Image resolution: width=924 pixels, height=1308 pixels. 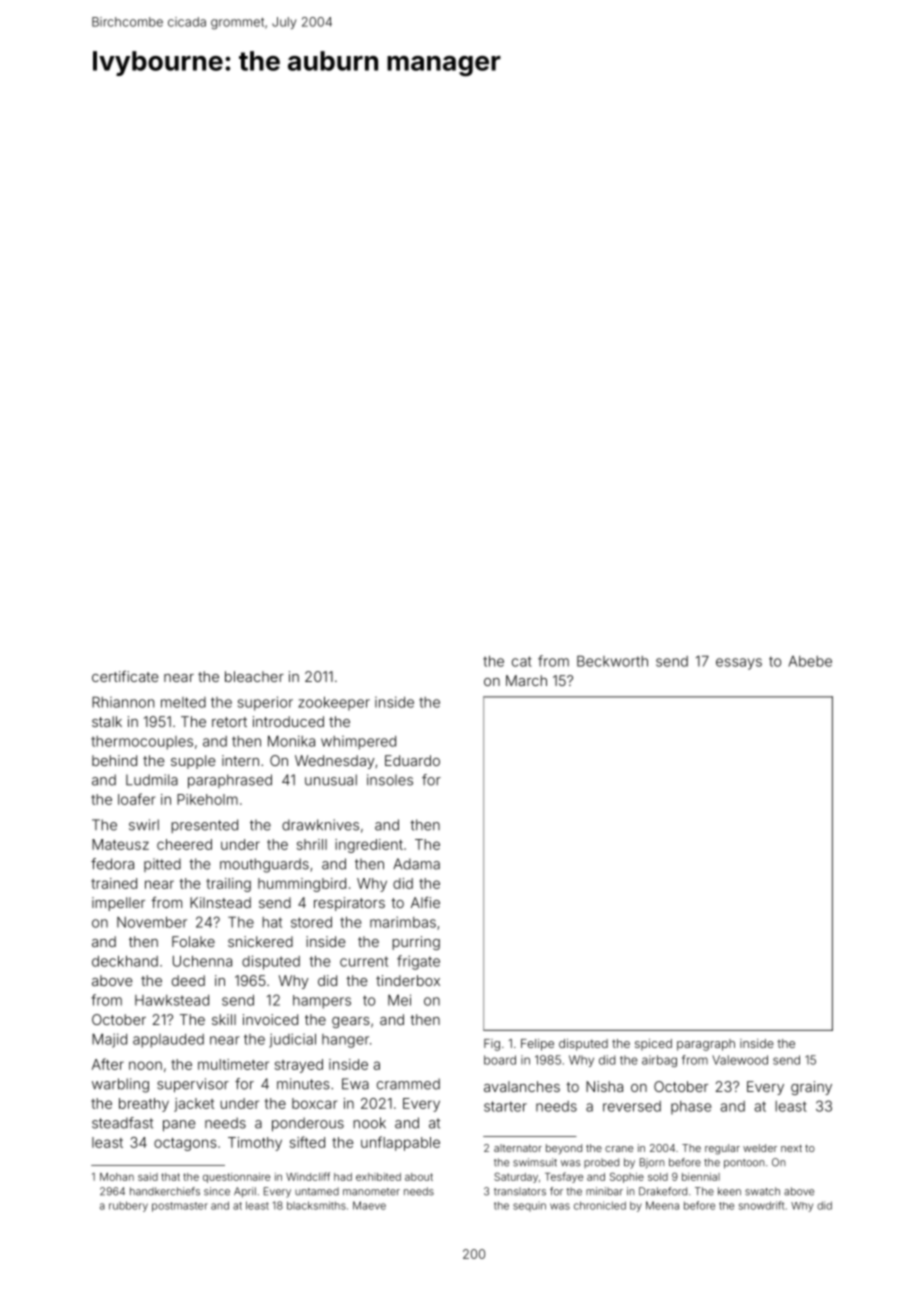 I want to click on Adama, so click(x=416, y=864).
